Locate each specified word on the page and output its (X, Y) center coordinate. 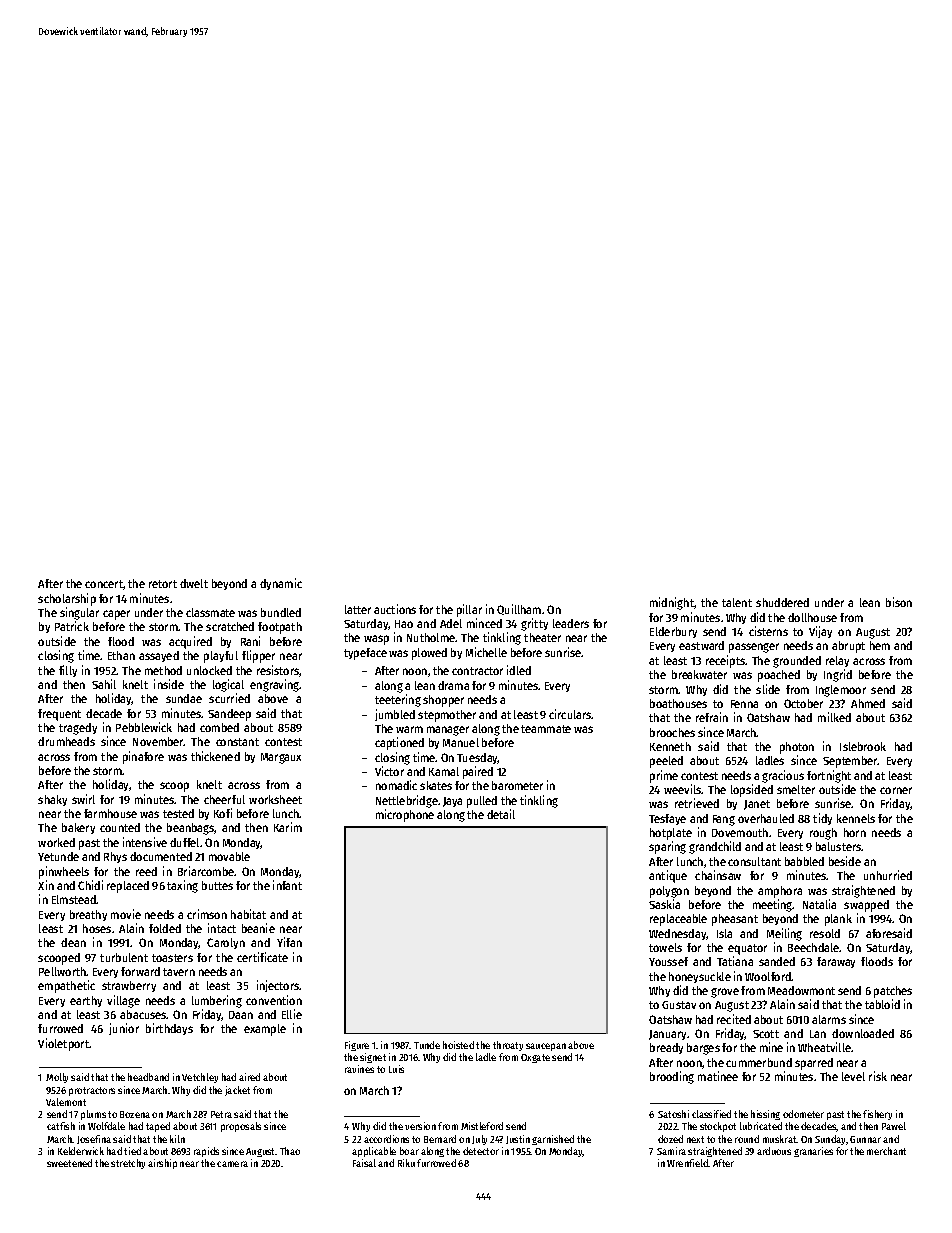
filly (68, 671)
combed (219, 727)
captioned (399, 743)
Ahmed (868, 703)
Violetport (64, 1044)
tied (132, 1151)
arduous (774, 1151)
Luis (396, 1069)
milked (834, 717)
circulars (570, 714)
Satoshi (673, 1114)
